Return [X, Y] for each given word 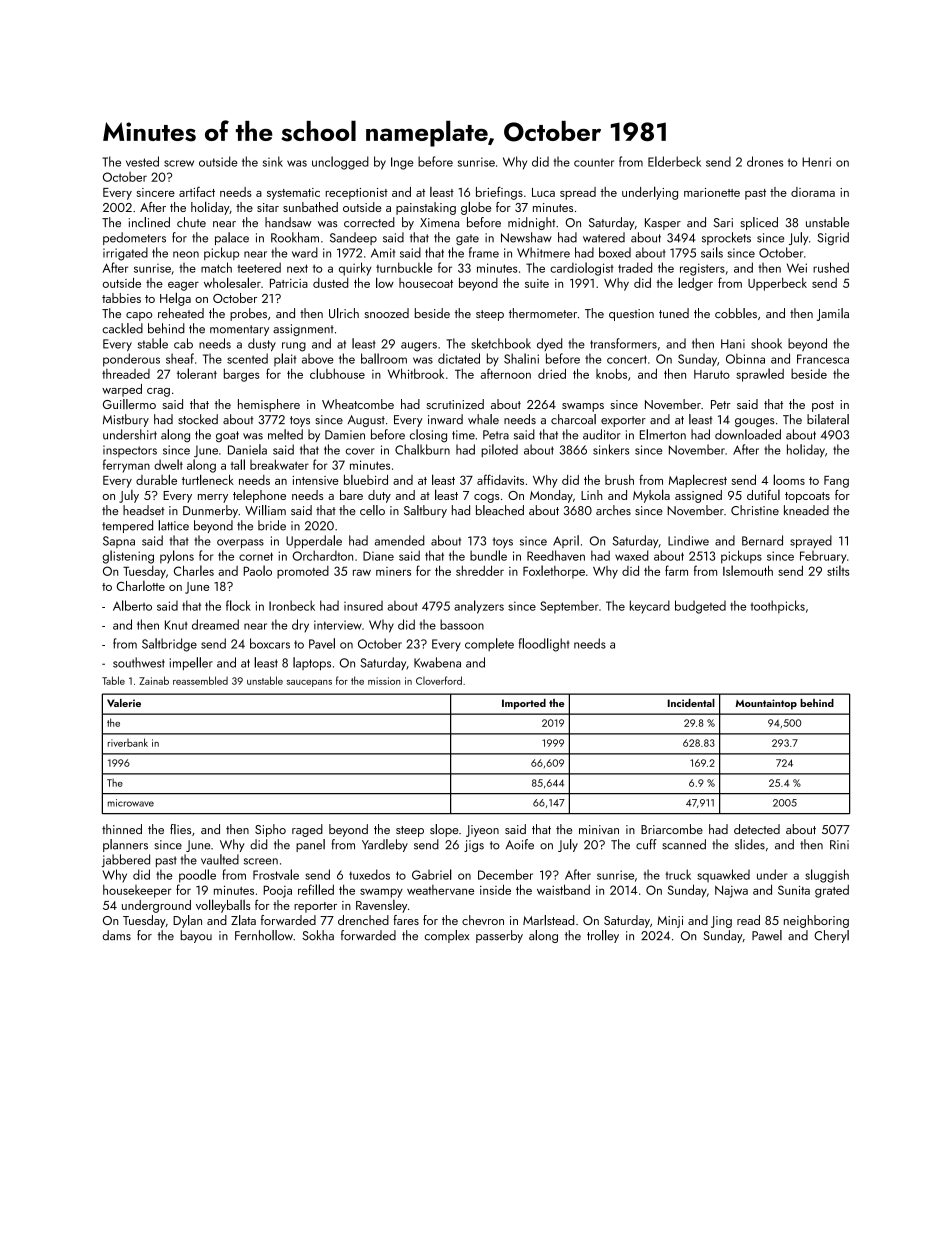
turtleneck [208, 479]
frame [484, 252]
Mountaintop [766, 704]
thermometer [543, 313]
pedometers [134, 238]
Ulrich [344, 313]
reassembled [200, 680]
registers [702, 269]
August [366, 421]
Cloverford [439, 680]
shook [766, 343]
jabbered [125, 860]
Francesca [823, 359]
